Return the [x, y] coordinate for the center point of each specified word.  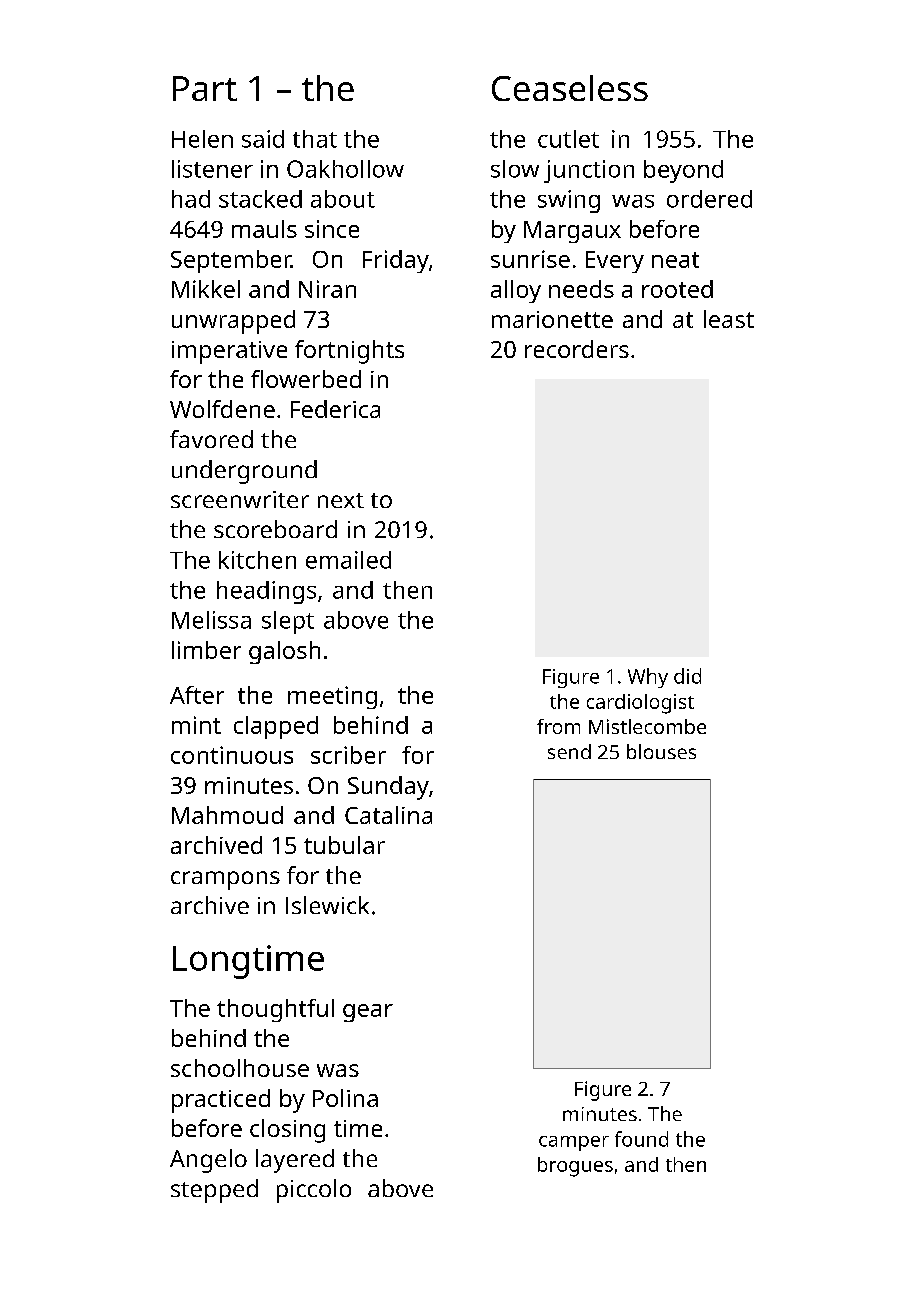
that [315, 139]
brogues [575, 1167]
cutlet [568, 139]
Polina [345, 1098]
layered [295, 1161]
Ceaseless [570, 88]
